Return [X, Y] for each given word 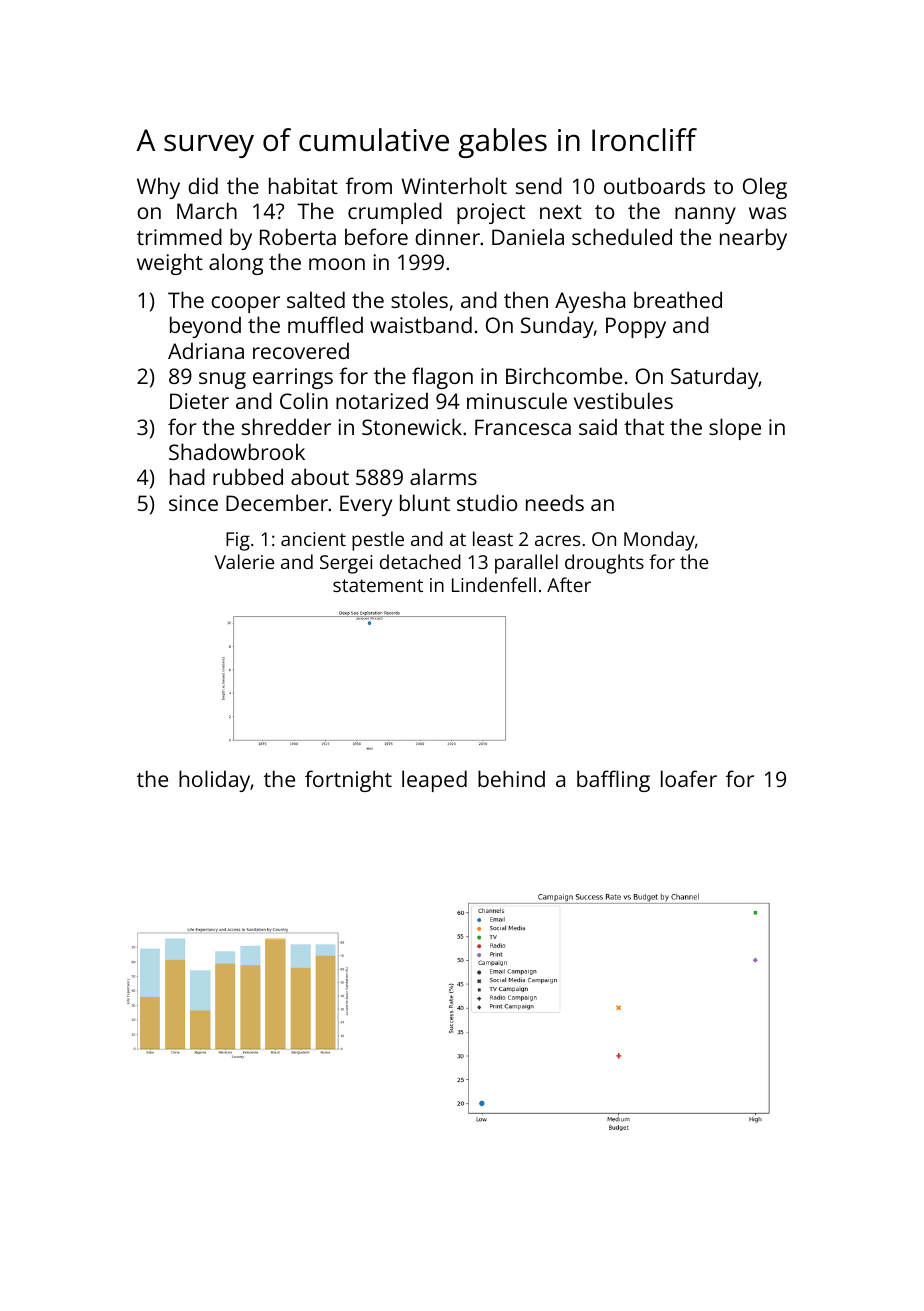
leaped [434, 781]
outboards [654, 185]
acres [557, 540]
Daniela [528, 236]
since [193, 503]
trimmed [179, 236]
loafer [689, 778]
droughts [604, 564]
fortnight [348, 781]
